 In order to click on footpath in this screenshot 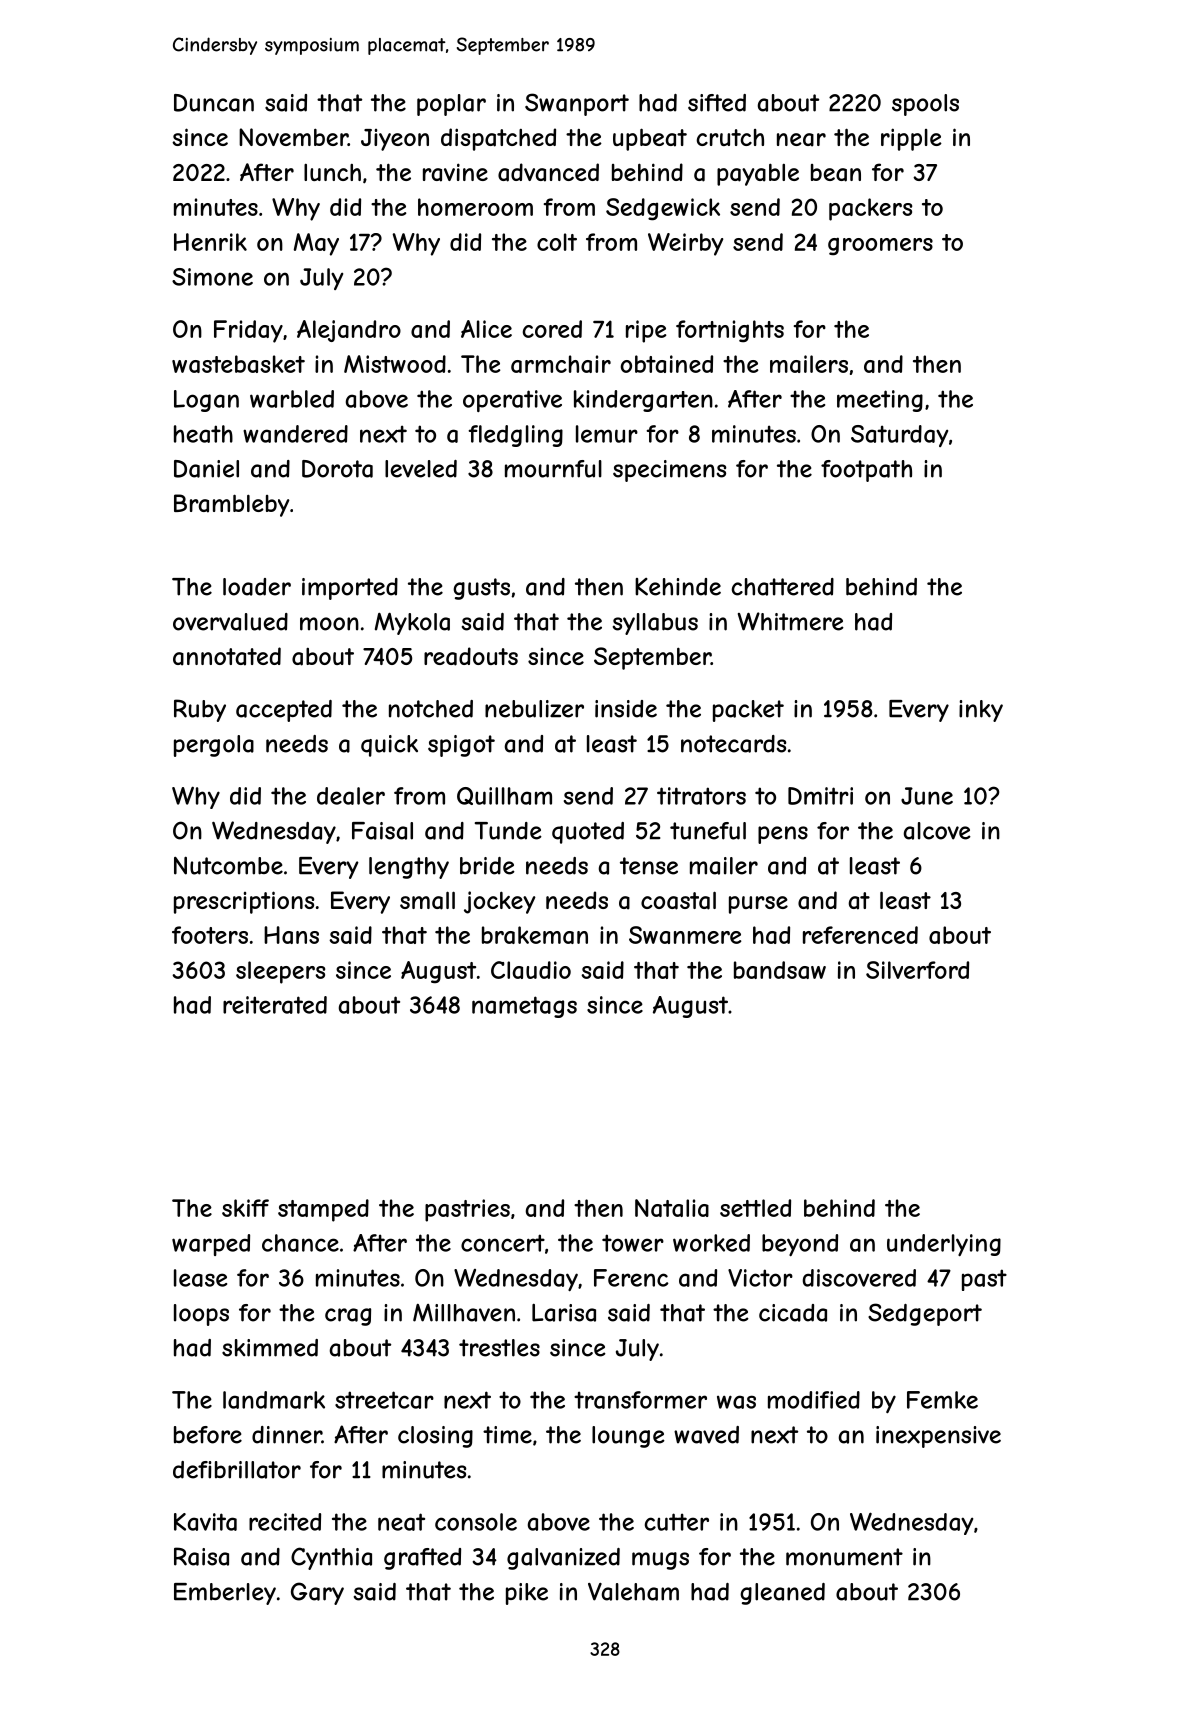, I will do `click(866, 471)`.
